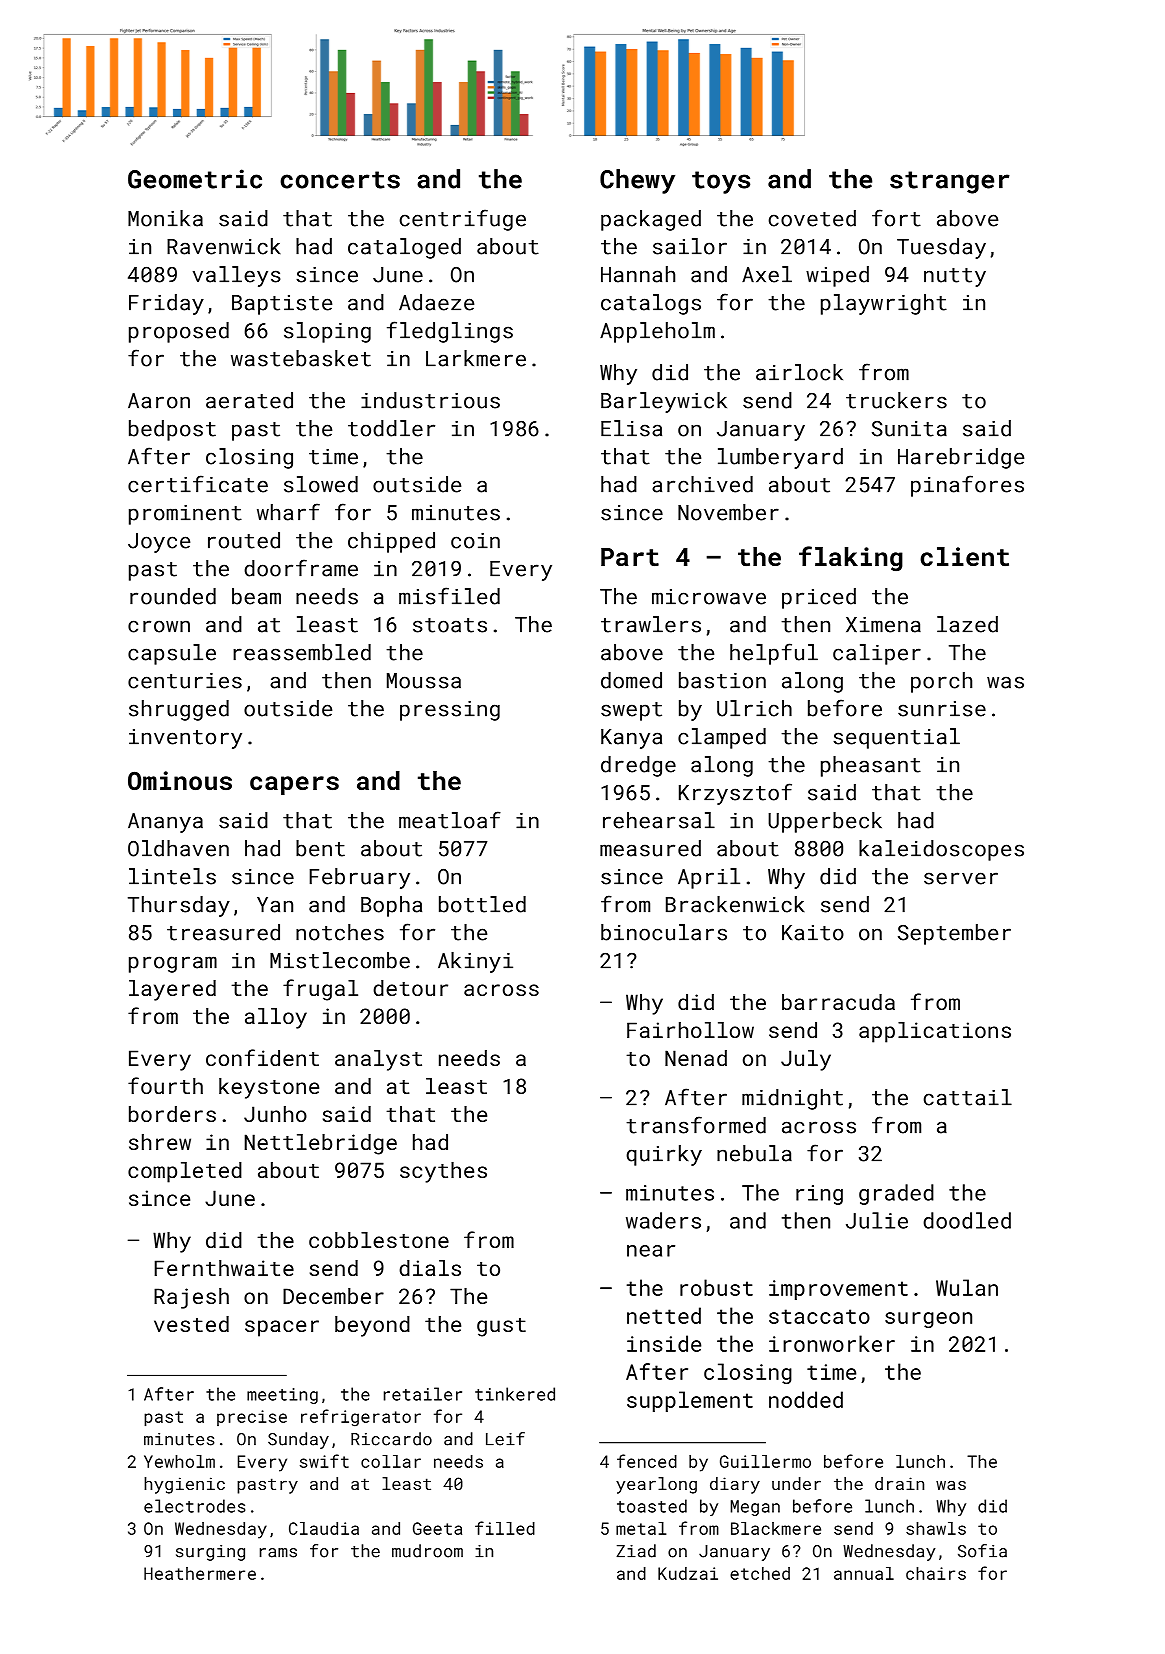 The height and width of the page is (1654, 1165). What do you see at coordinates (450, 332) in the page?
I see `fledglings` at bounding box center [450, 332].
